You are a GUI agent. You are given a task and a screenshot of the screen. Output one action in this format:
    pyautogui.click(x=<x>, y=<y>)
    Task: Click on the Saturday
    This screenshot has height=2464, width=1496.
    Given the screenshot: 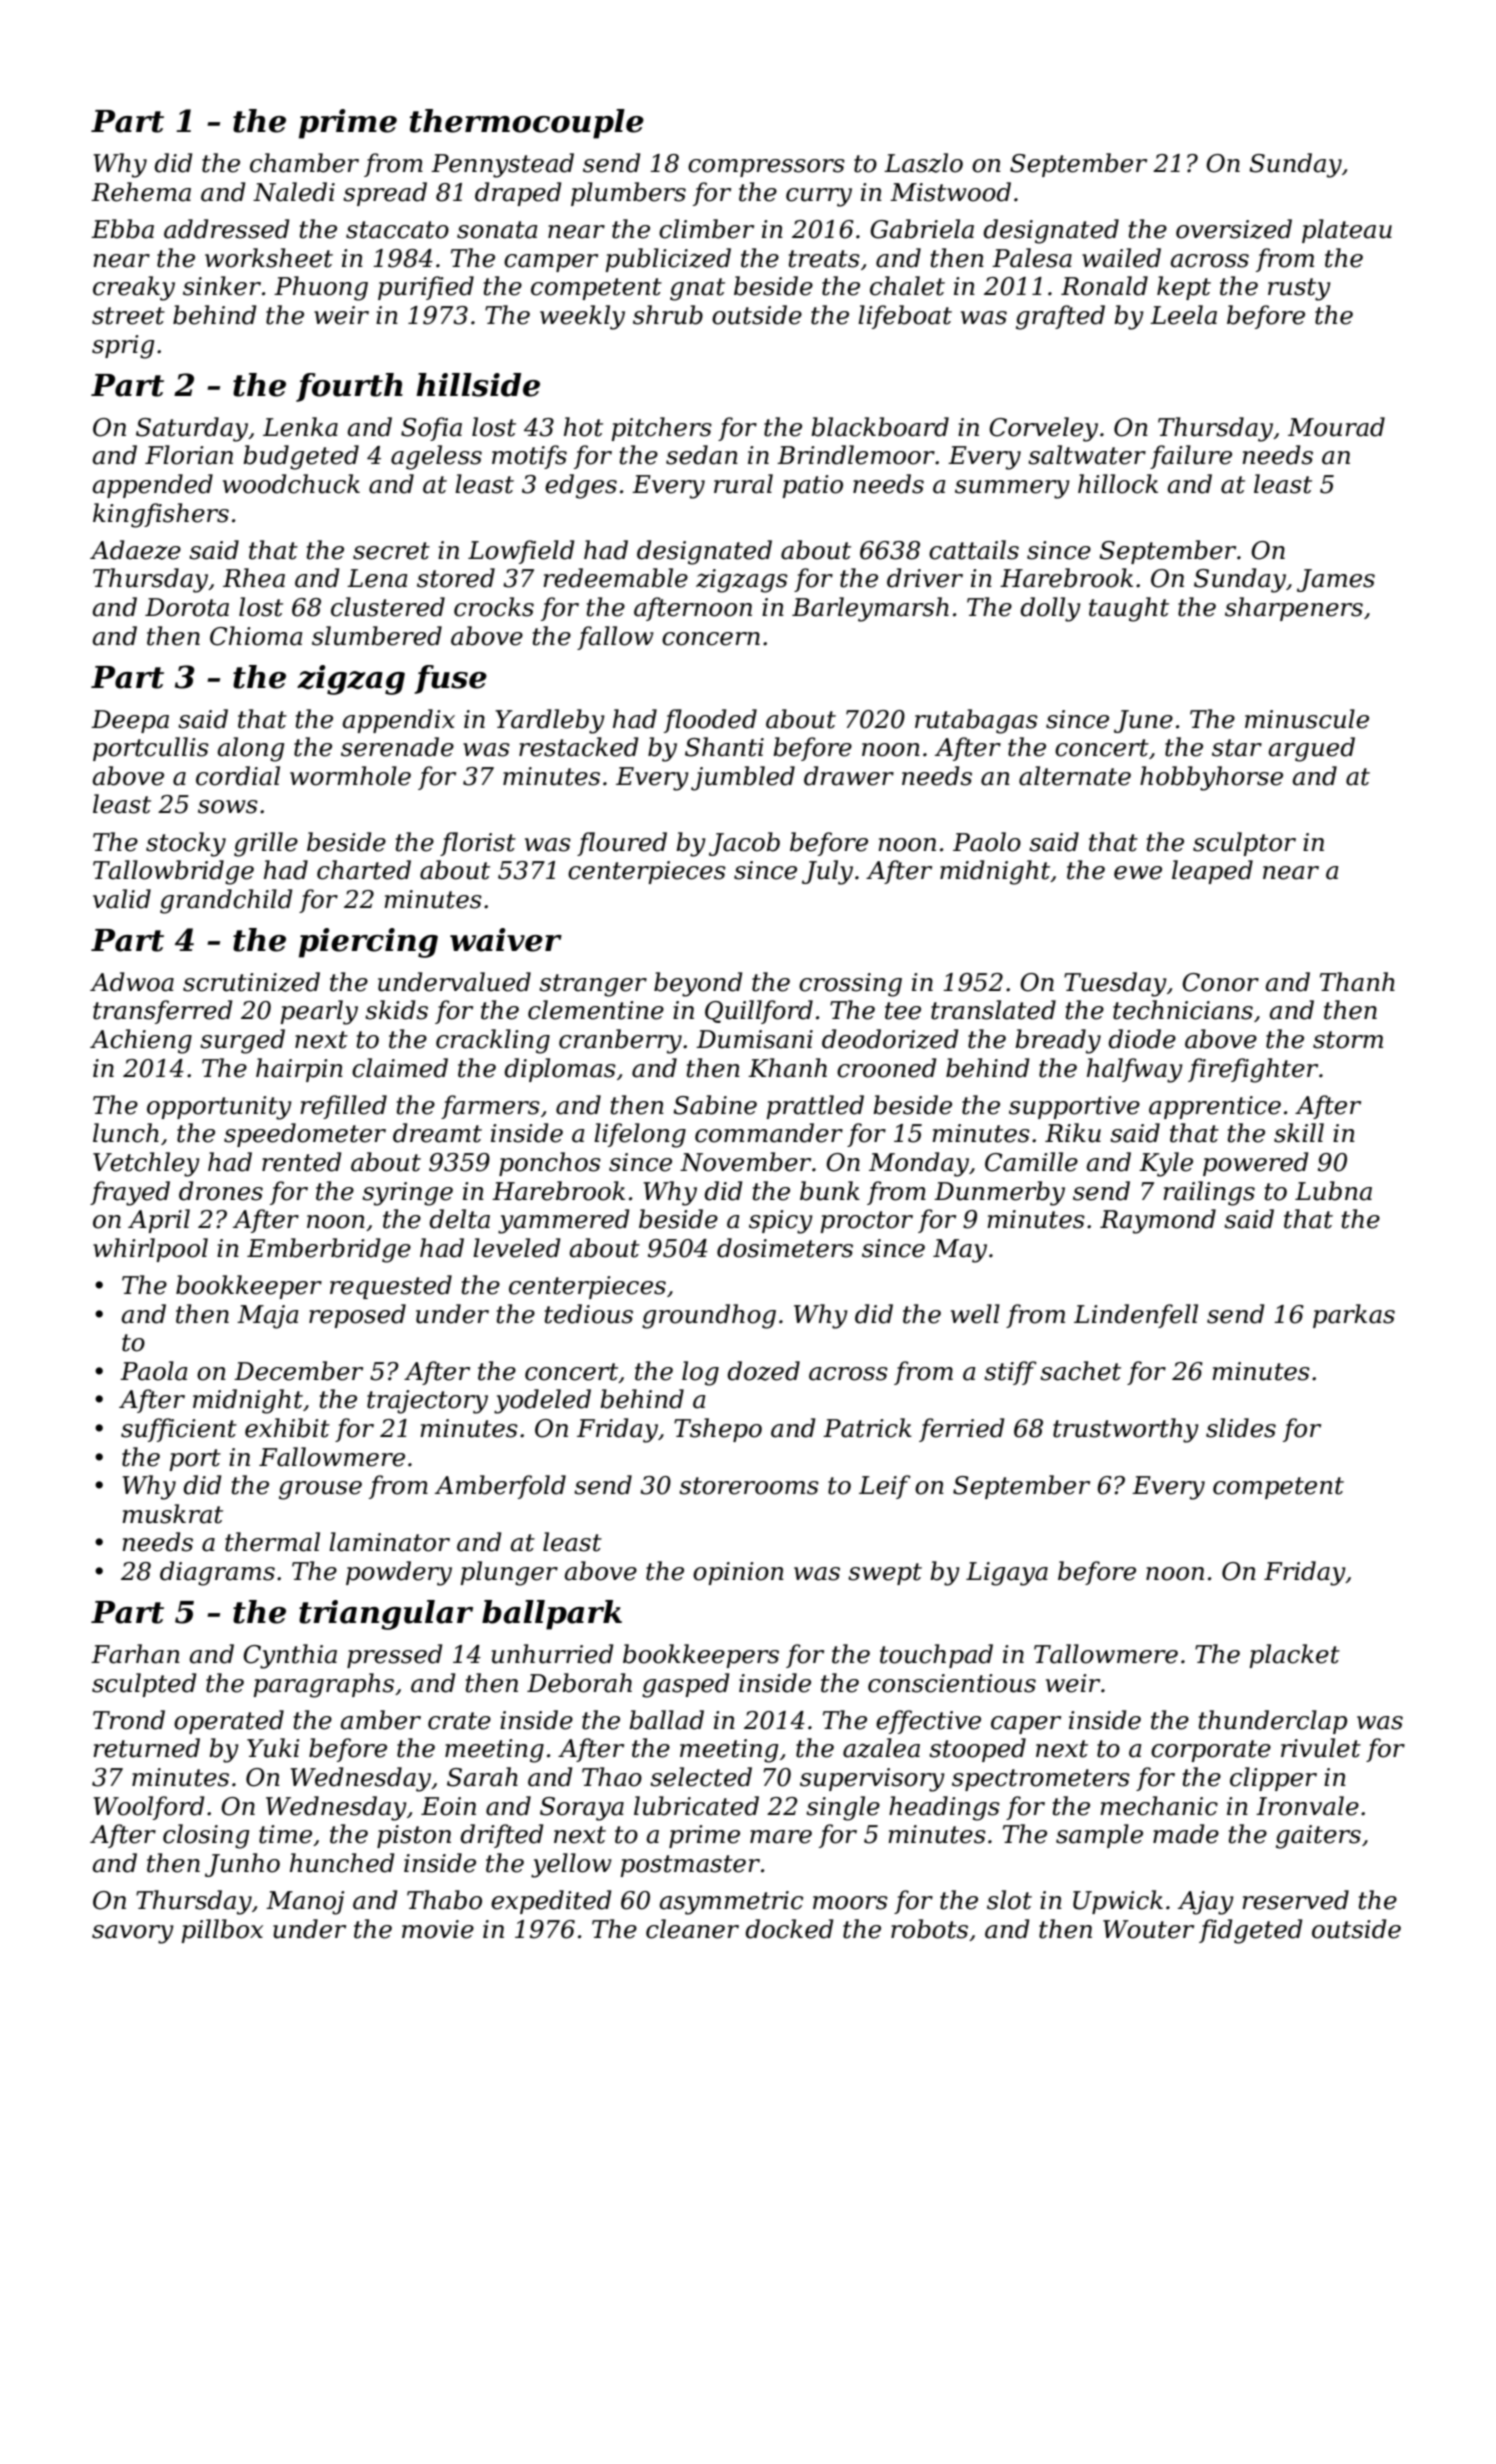 What is the action you would take?
    pyautogui.click(x=192, y=429)
